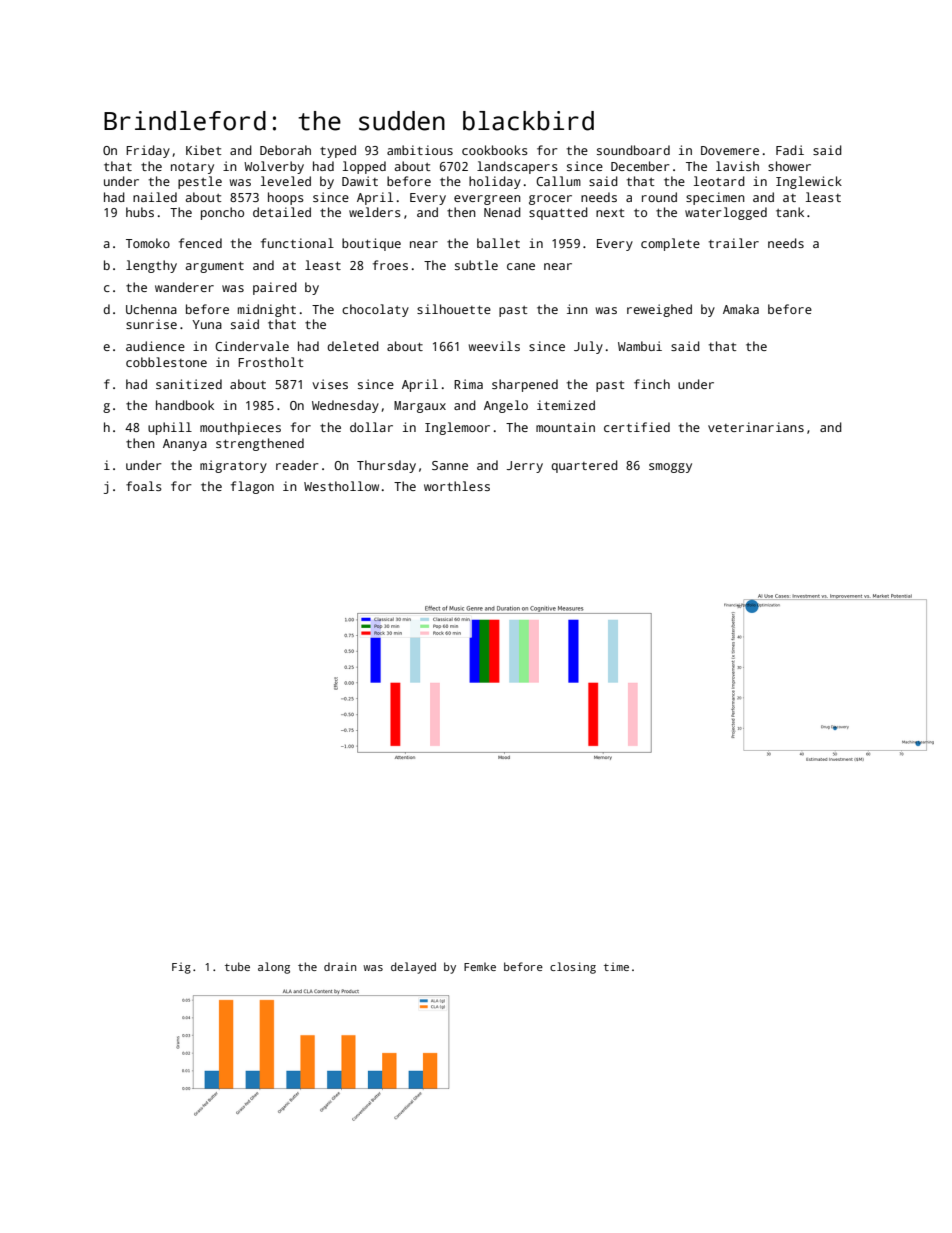 This document has width=952, height=1233. I want to click on smoggy, so click(670, 468).
